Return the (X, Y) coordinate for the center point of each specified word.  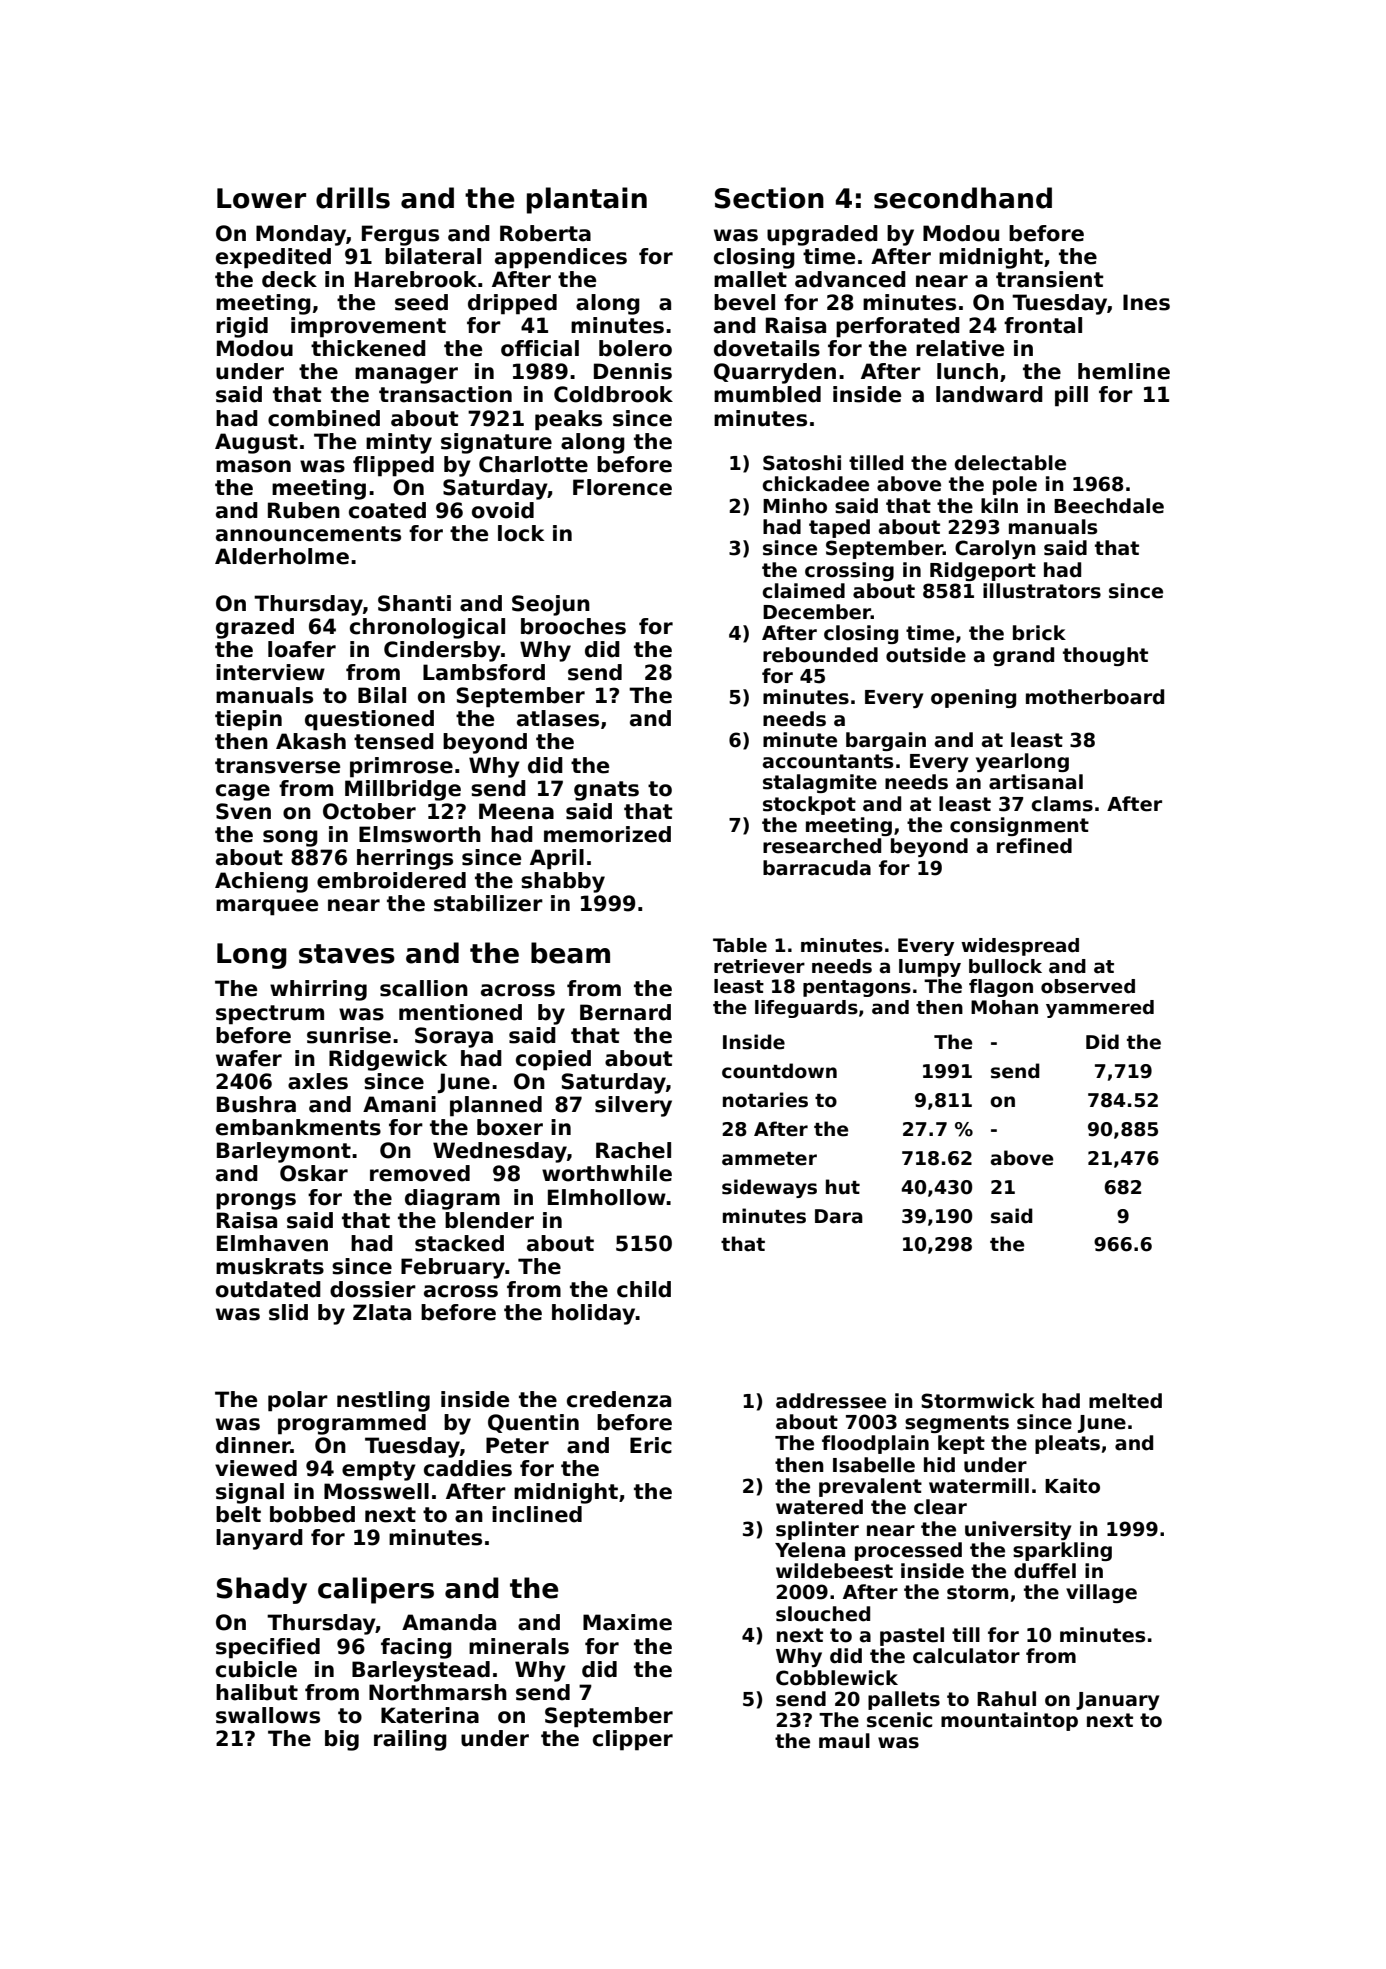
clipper (633, 1740)
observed (1088, 986)
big (342, 1740)
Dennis (633, 371)
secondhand (963, 198)
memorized (607, 834)
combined (324, 418)
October (369, 811)
